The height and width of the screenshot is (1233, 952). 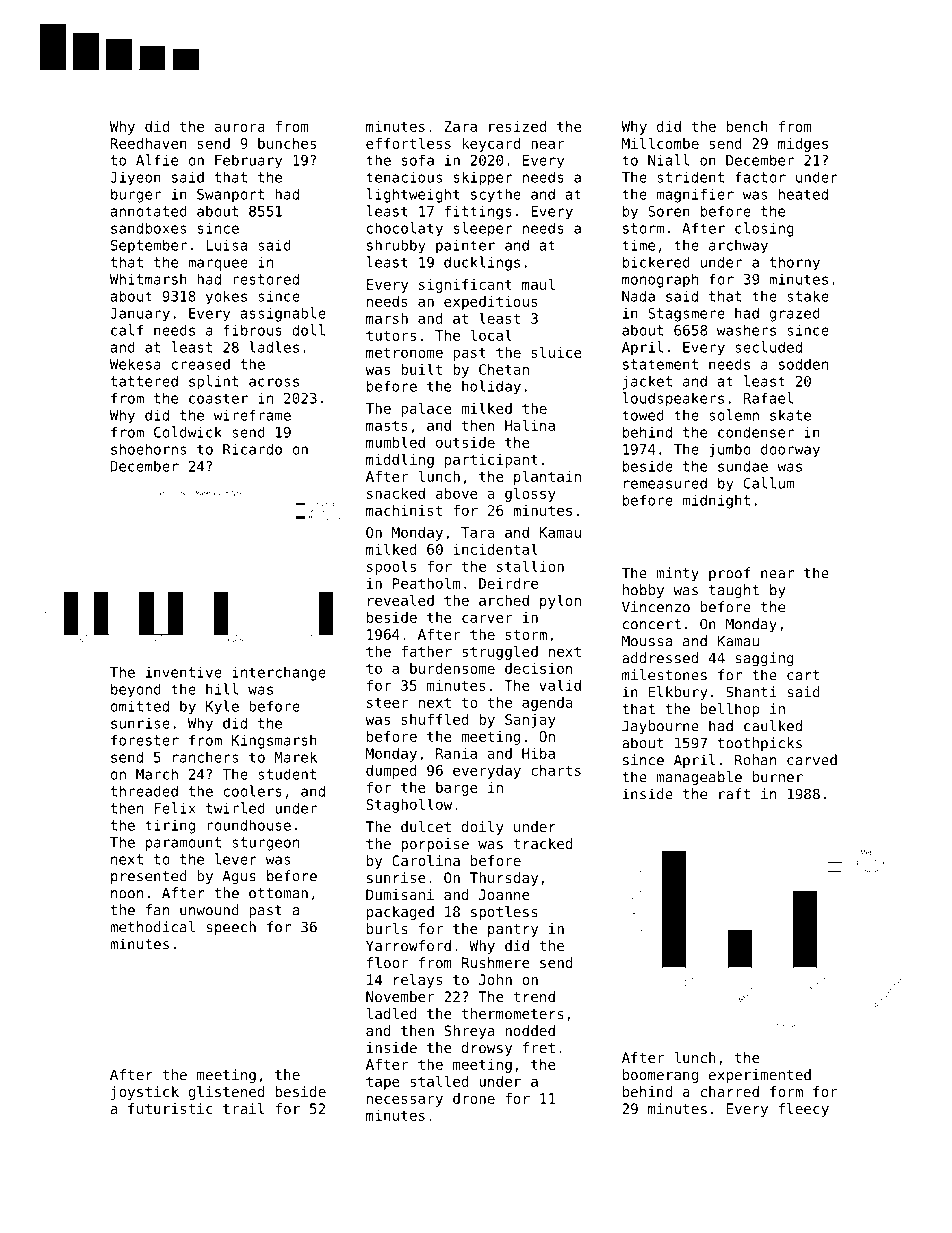 I want to click on omitted, so click(x=139, y=706).
